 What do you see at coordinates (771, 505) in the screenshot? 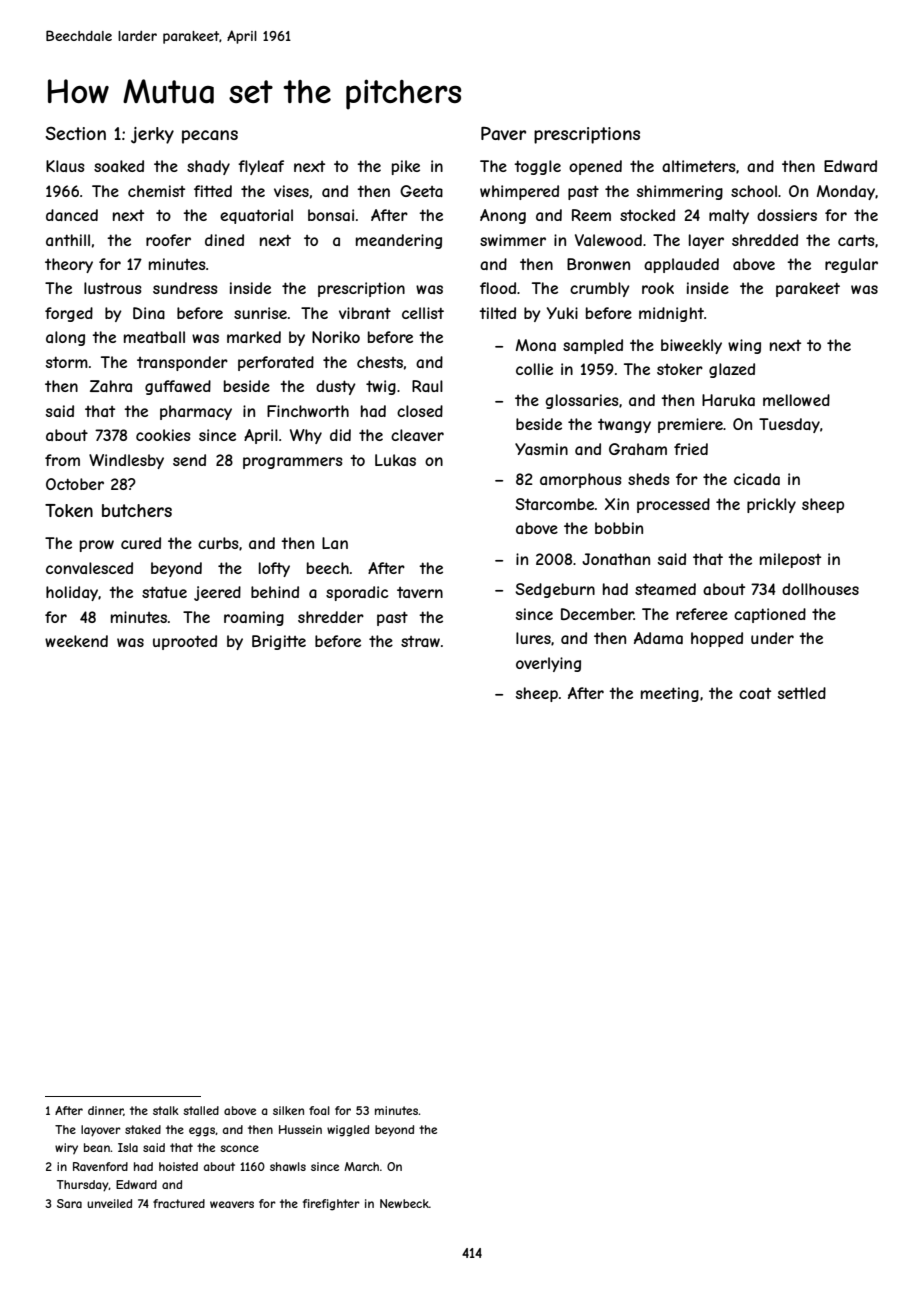
I see `prickly` at bounding box center [771, 505].
